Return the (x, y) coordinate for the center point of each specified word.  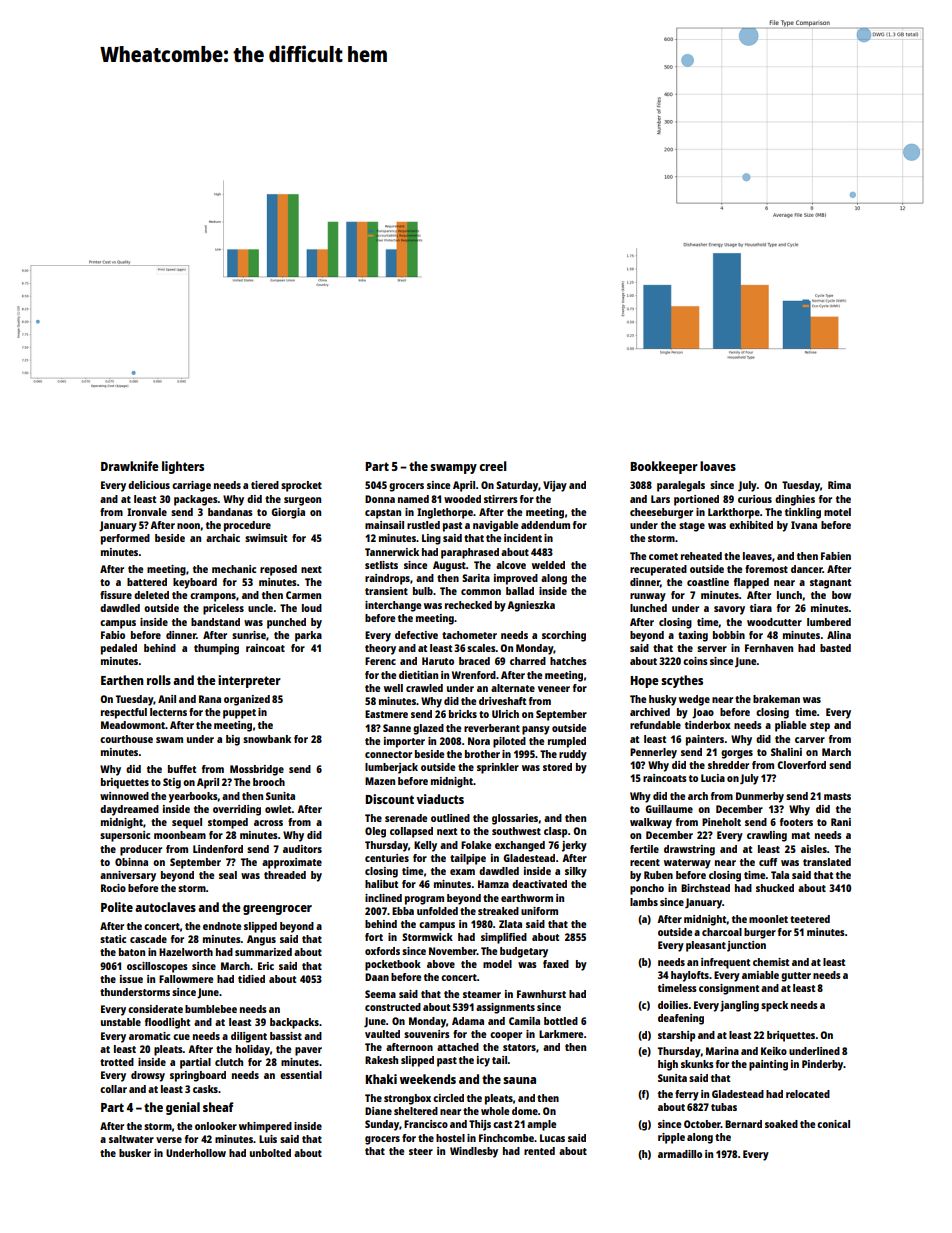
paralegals (681, 486)
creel (493, 466)
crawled (424, 688)
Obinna (131, 862)
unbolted (270, 1153)
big (233, 740)
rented (539, 1151)
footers (796, 822)
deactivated (539, 884)
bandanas (230, 512)
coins (695, 661)
